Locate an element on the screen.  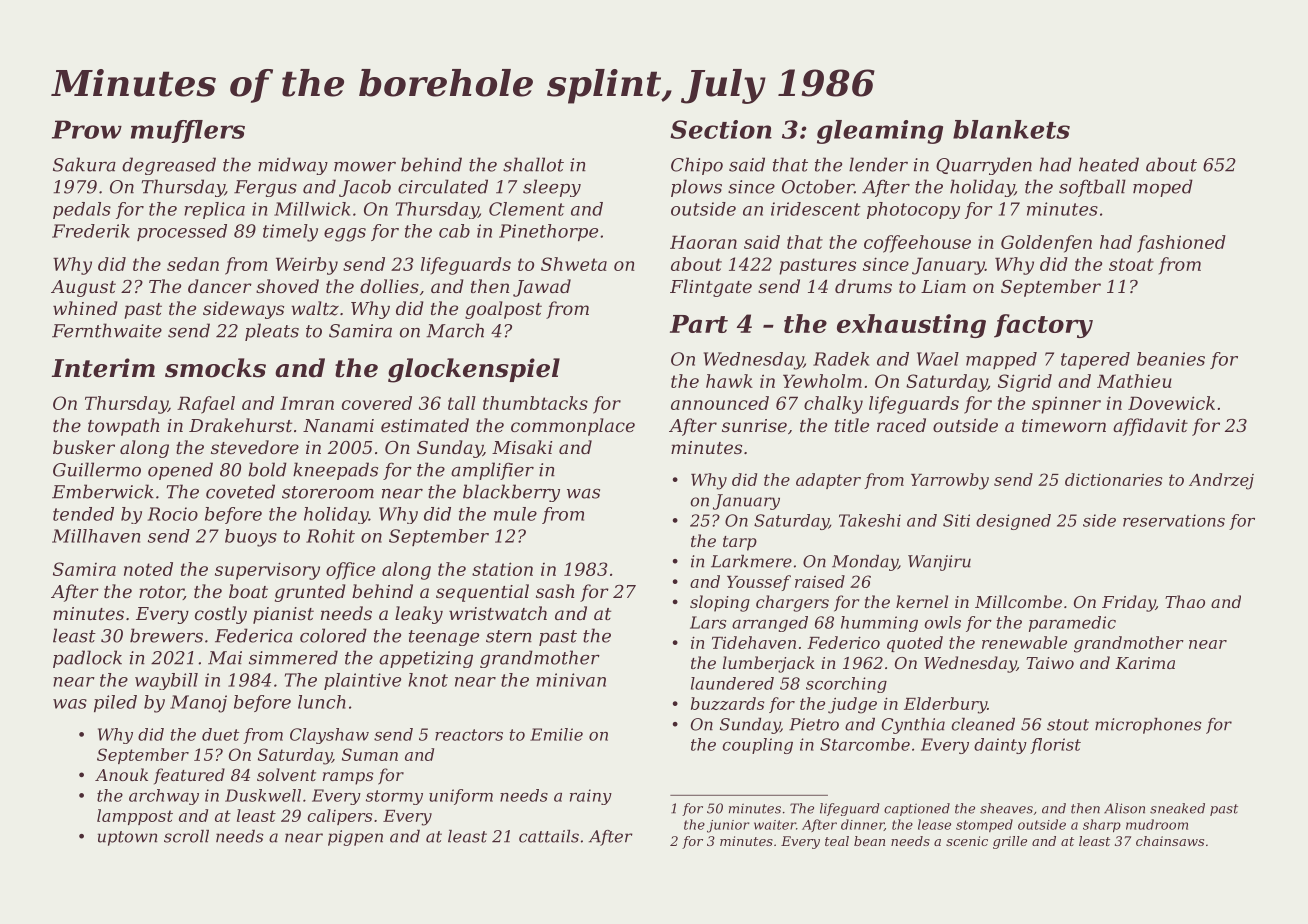
sneaked is located at coordinates (1177, 808).
